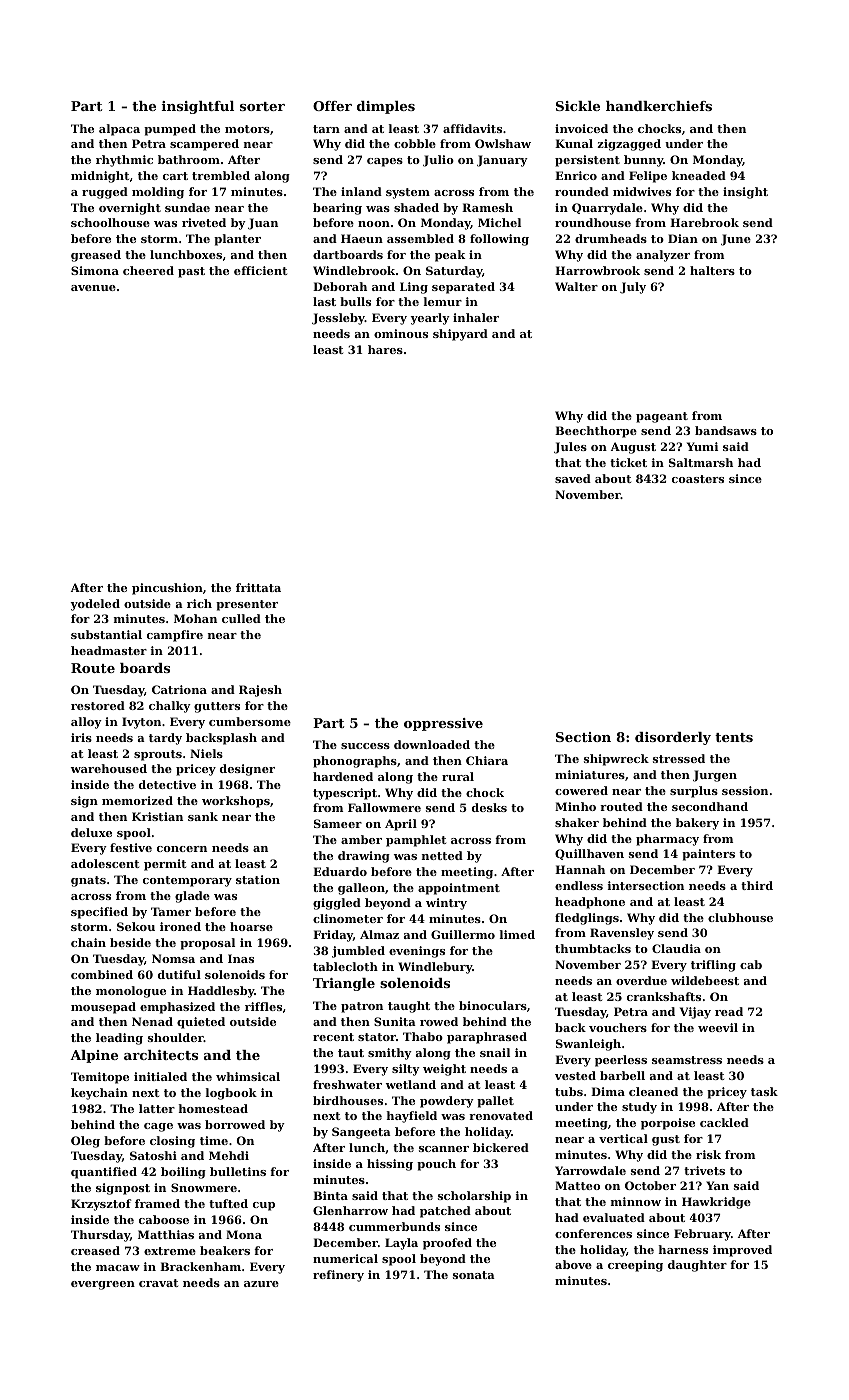 This image has width=849, height=1400. I want to click on saved, so click(573, 478).
